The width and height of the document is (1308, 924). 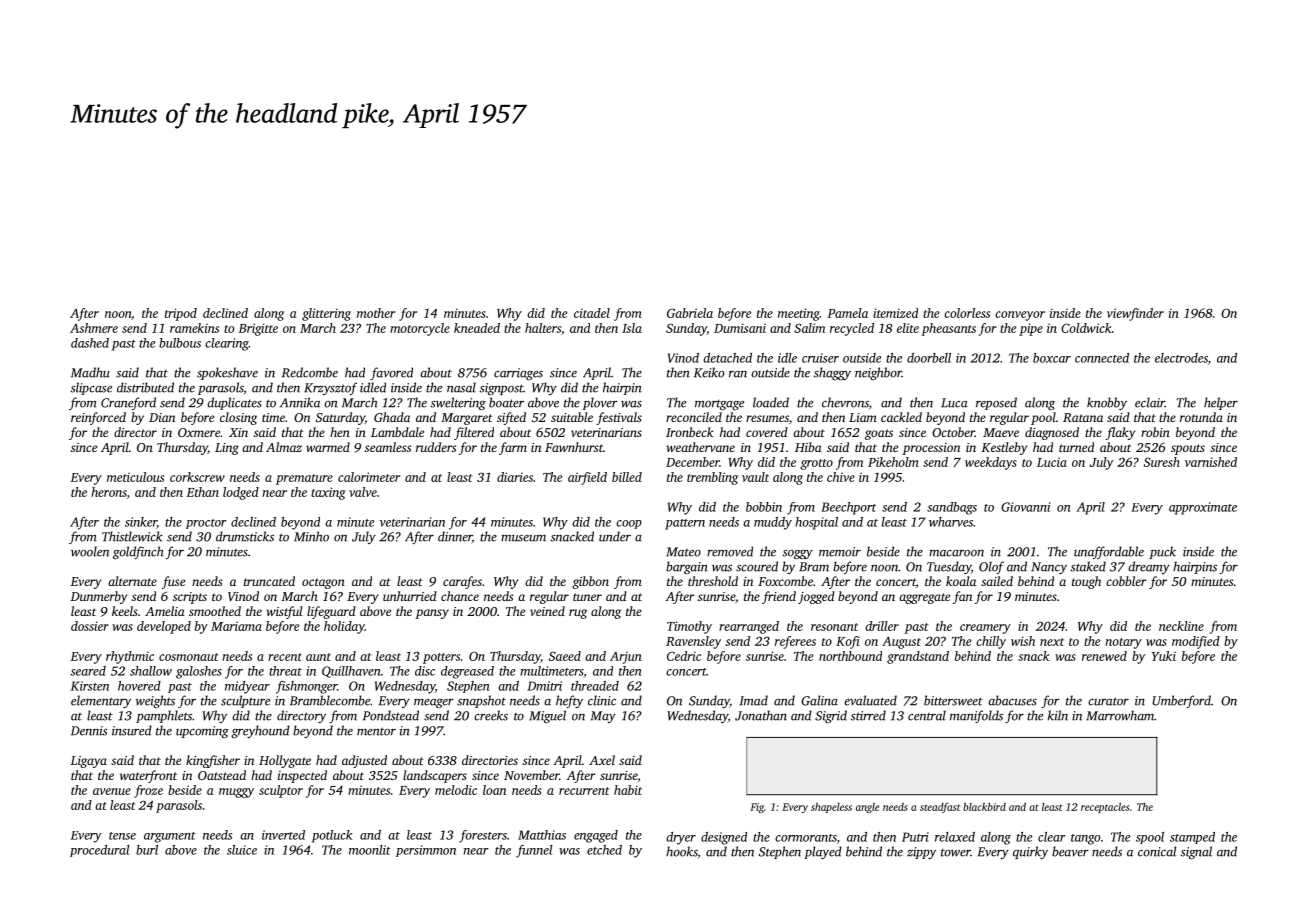 I want to click on receptacles, so click(x=1105, y=807).
